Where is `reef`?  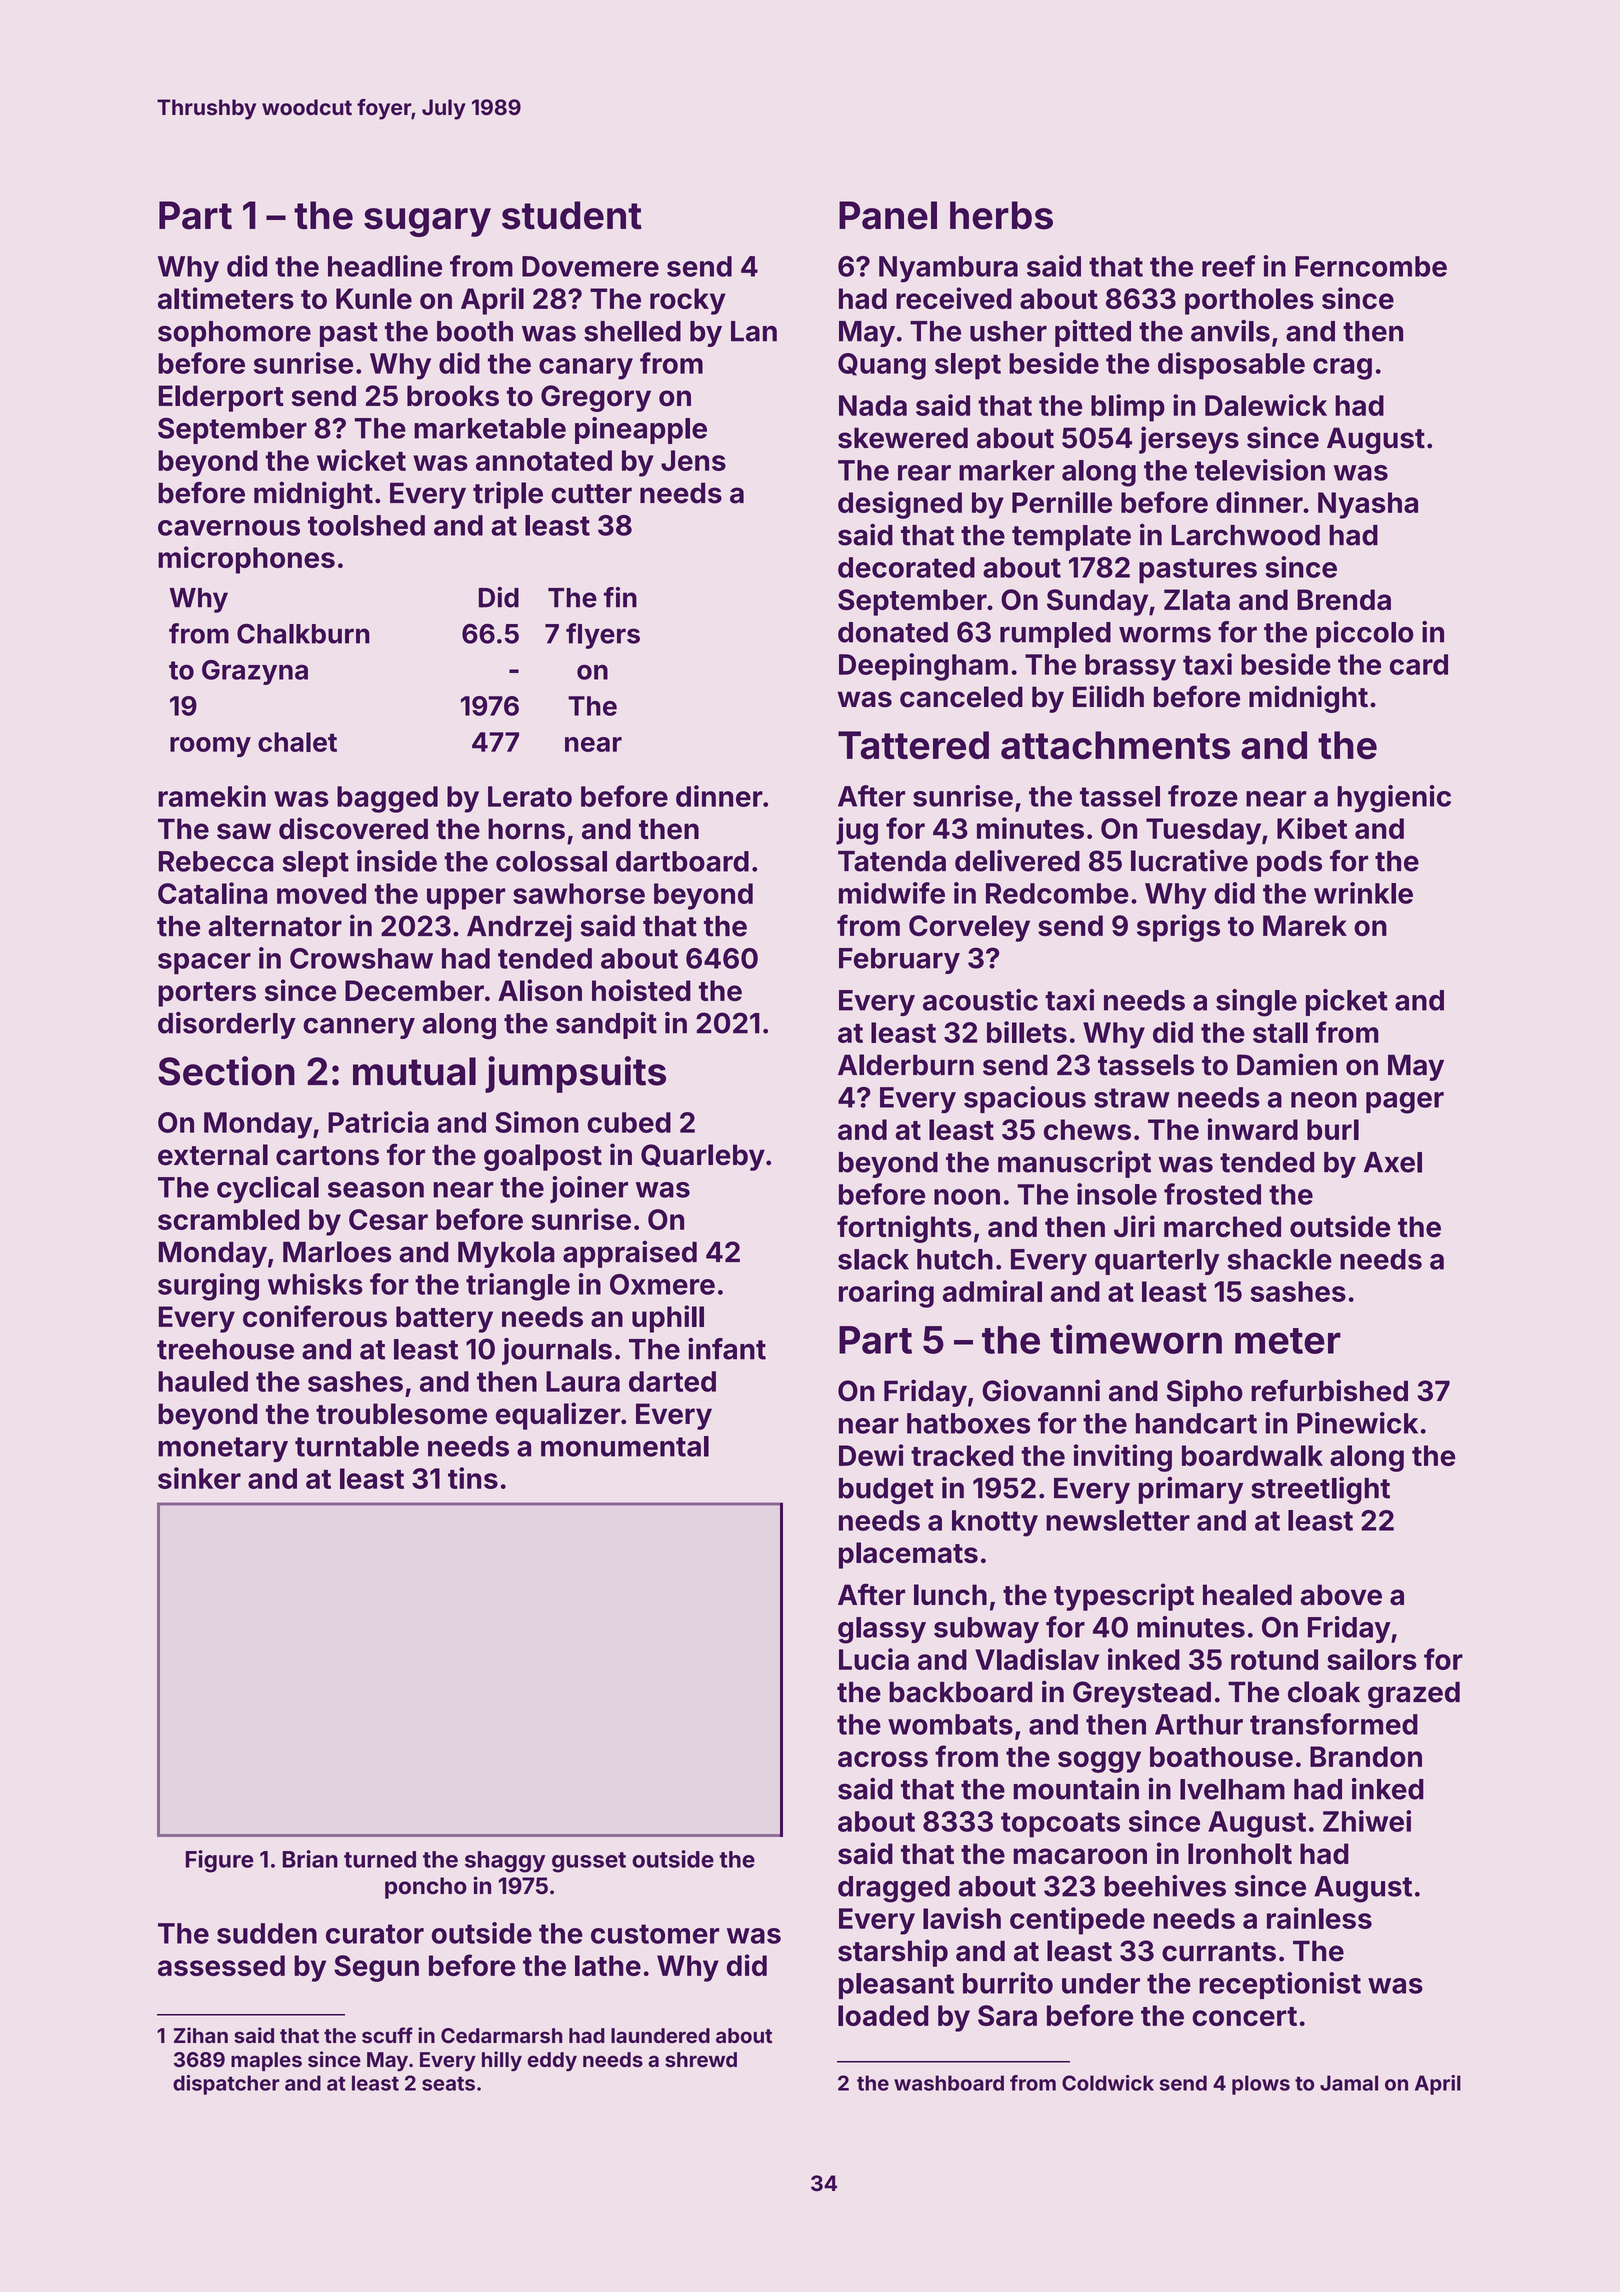
reef is located at coordinates (1228, 266).
